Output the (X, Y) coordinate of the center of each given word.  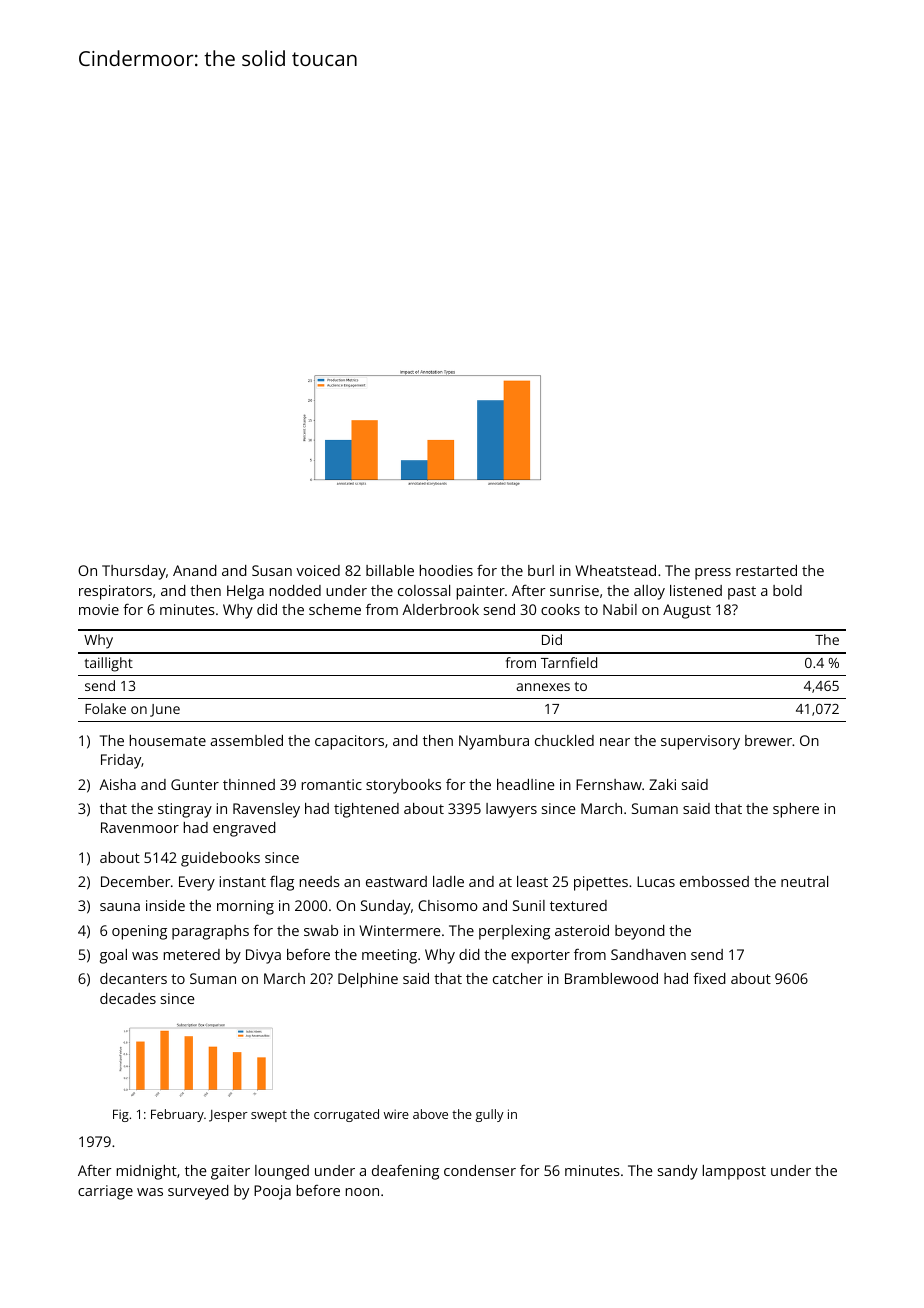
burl (541, 570)
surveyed (198, 1192)
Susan (272, 570)
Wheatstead (615, 570)
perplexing (514, 932)
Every (197, 883)
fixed (709, 978)
